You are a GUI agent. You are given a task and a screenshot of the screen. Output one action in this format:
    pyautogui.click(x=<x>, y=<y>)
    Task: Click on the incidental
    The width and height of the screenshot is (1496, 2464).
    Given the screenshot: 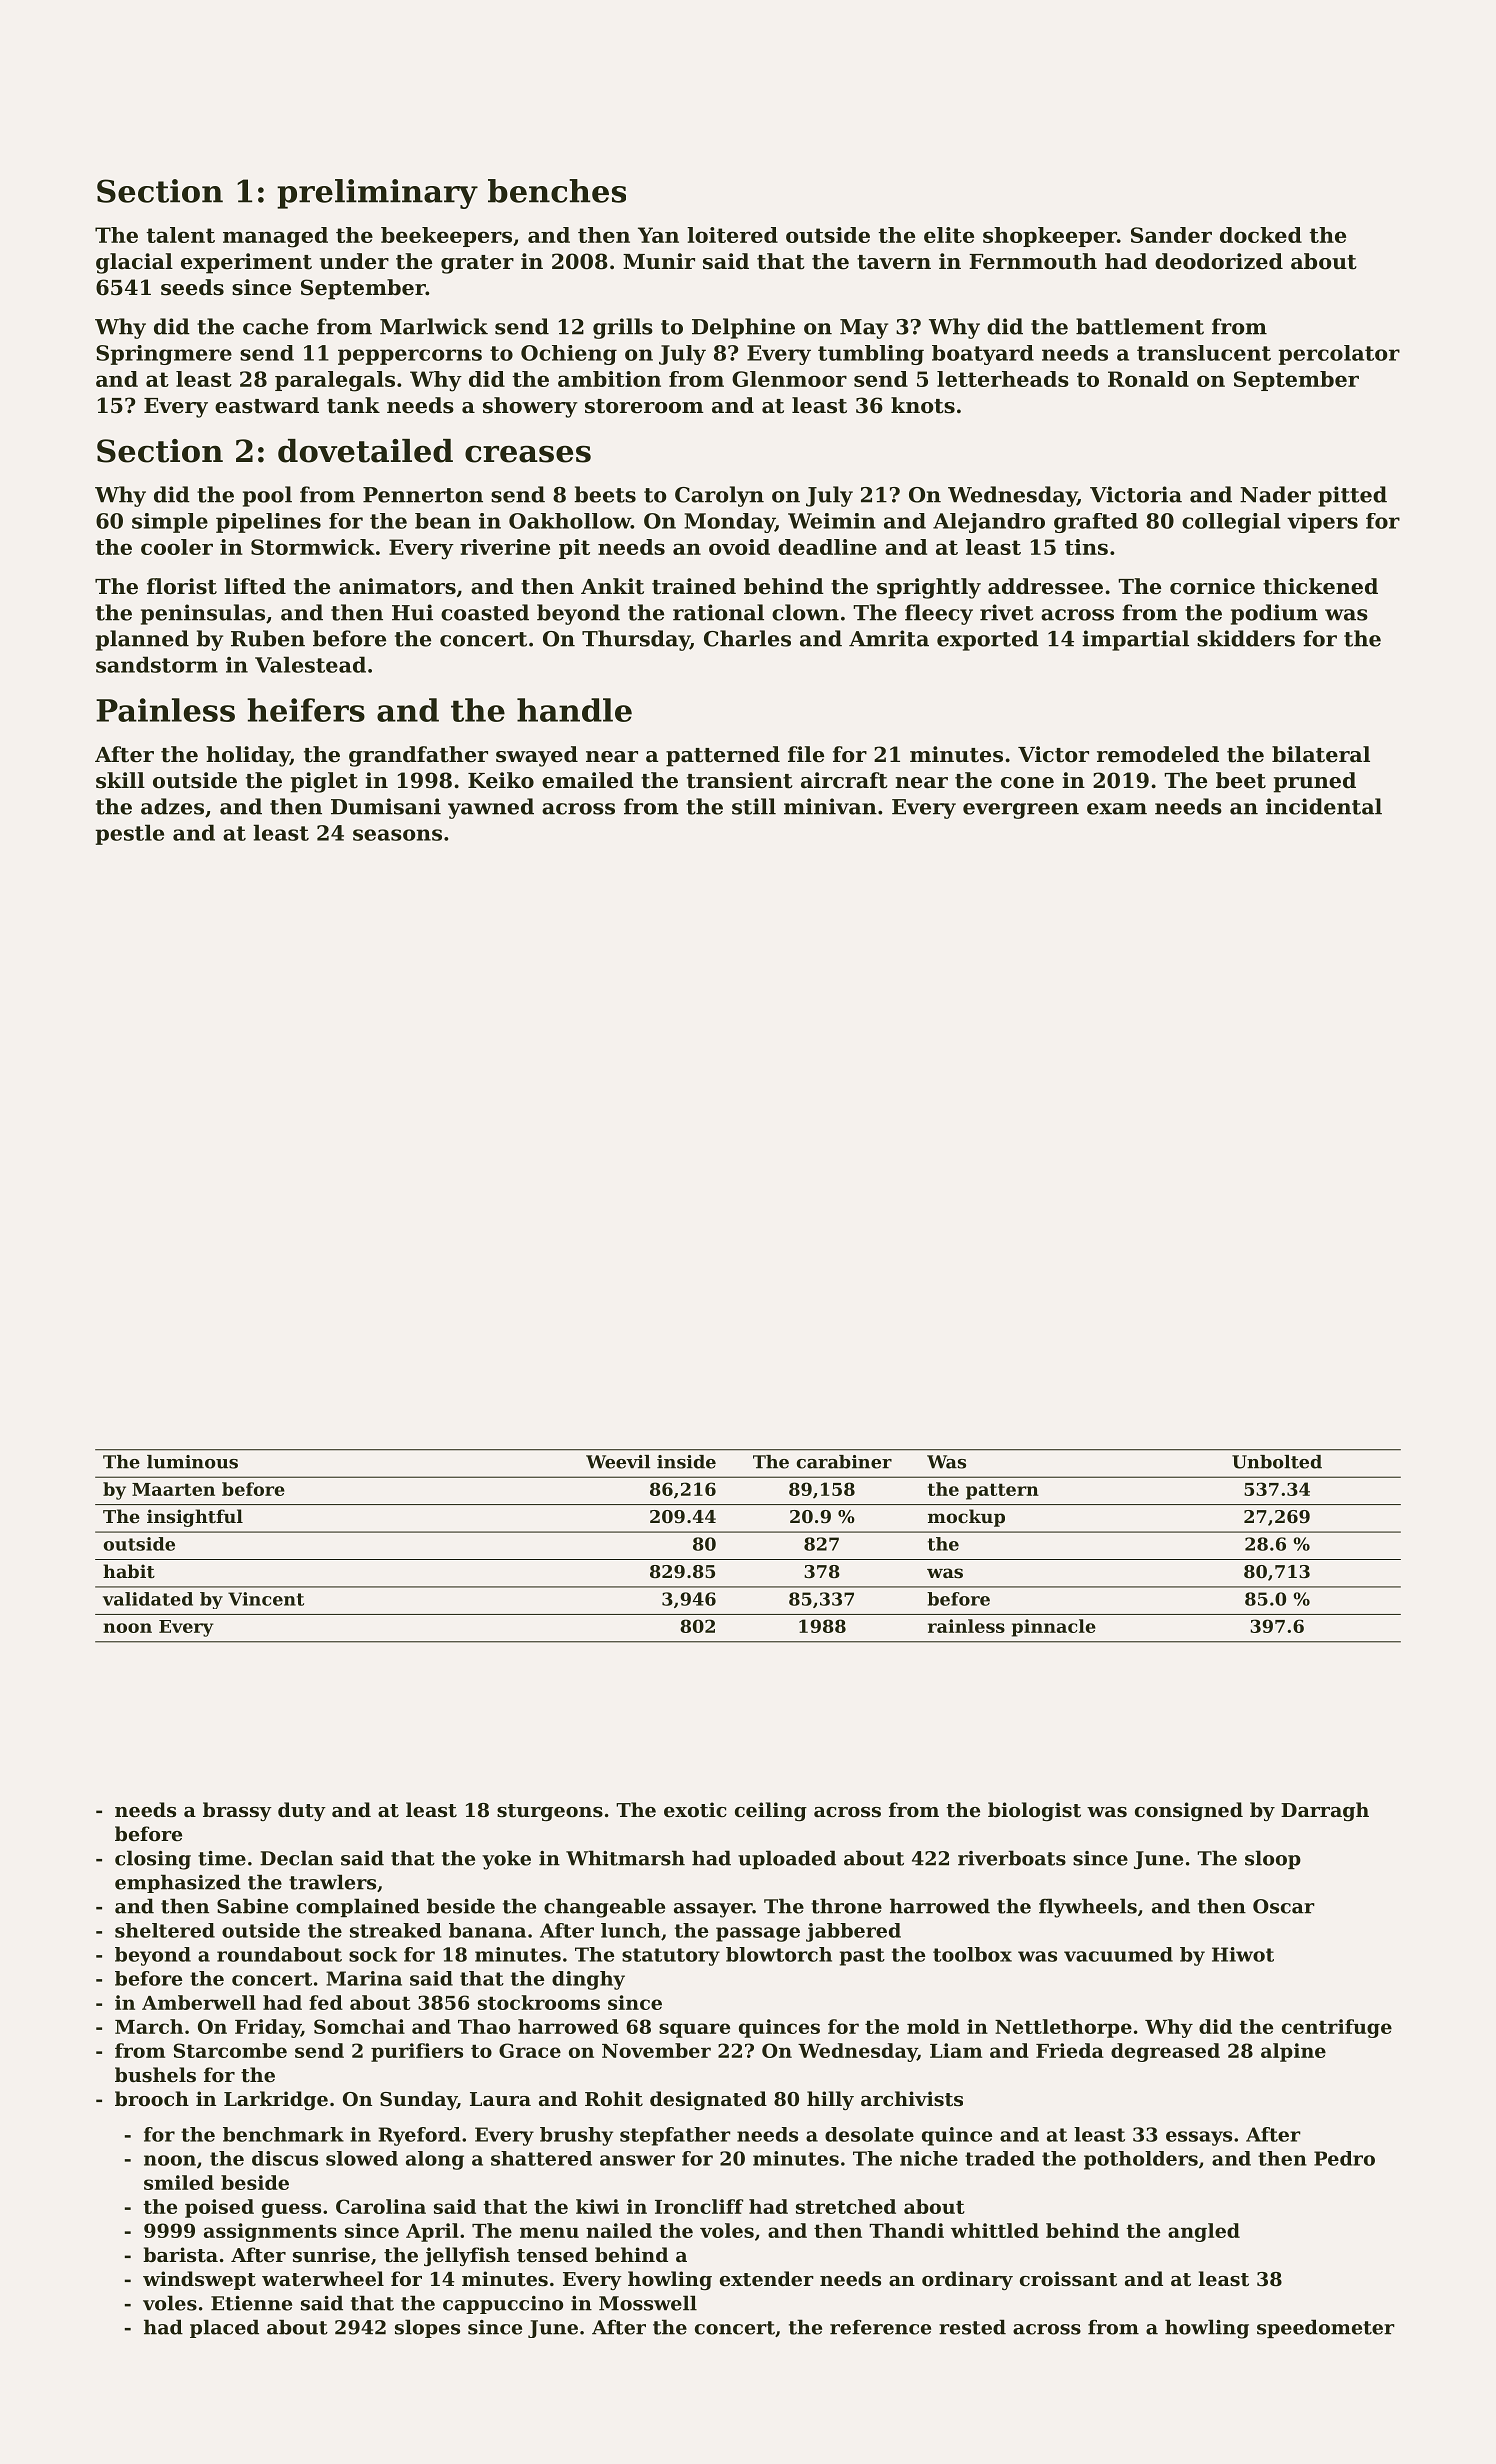 What is the action you would take?
    pyautogui.click(x=1324, y=806)
